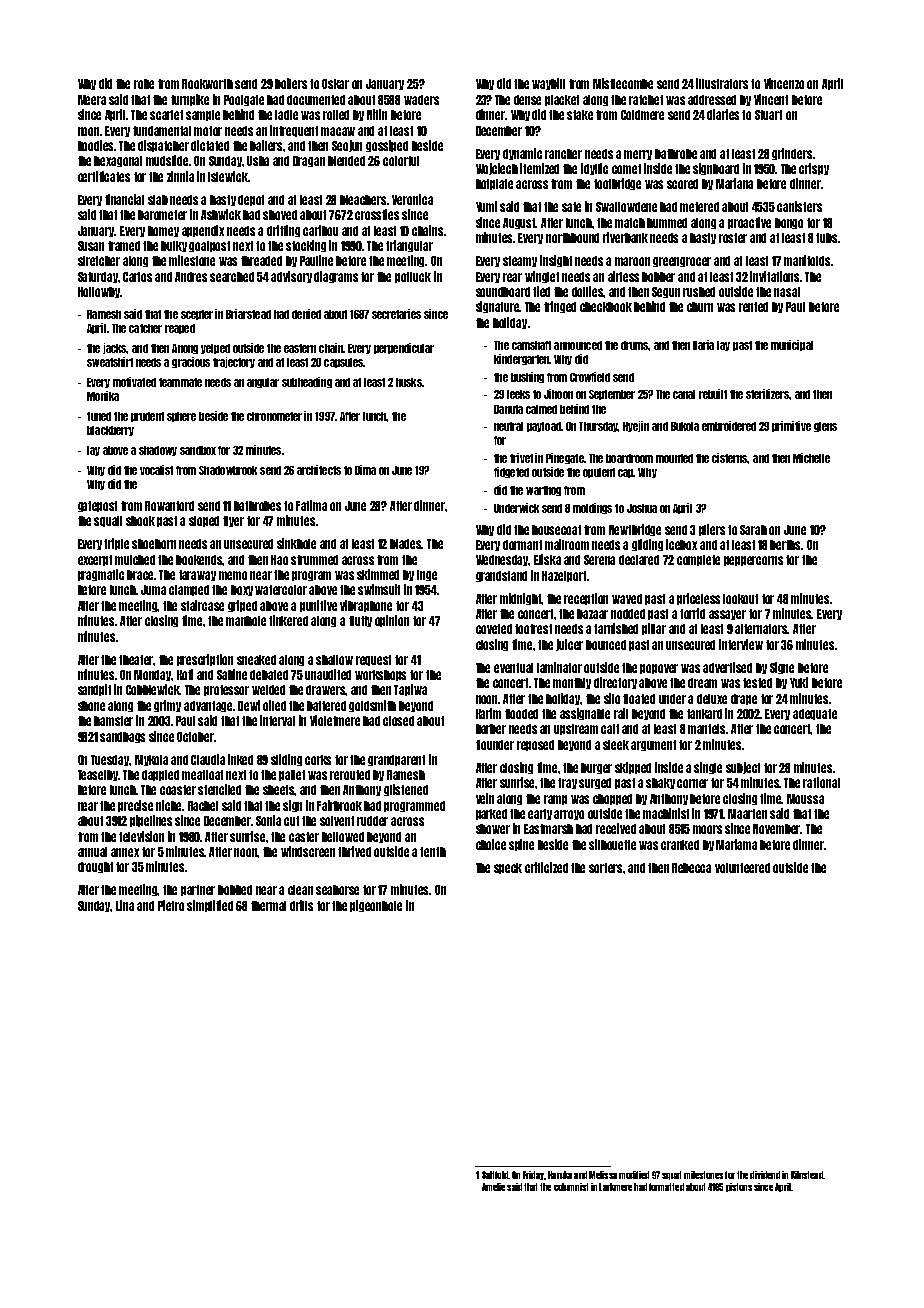  I want to click on partner, so click(198, 890).
